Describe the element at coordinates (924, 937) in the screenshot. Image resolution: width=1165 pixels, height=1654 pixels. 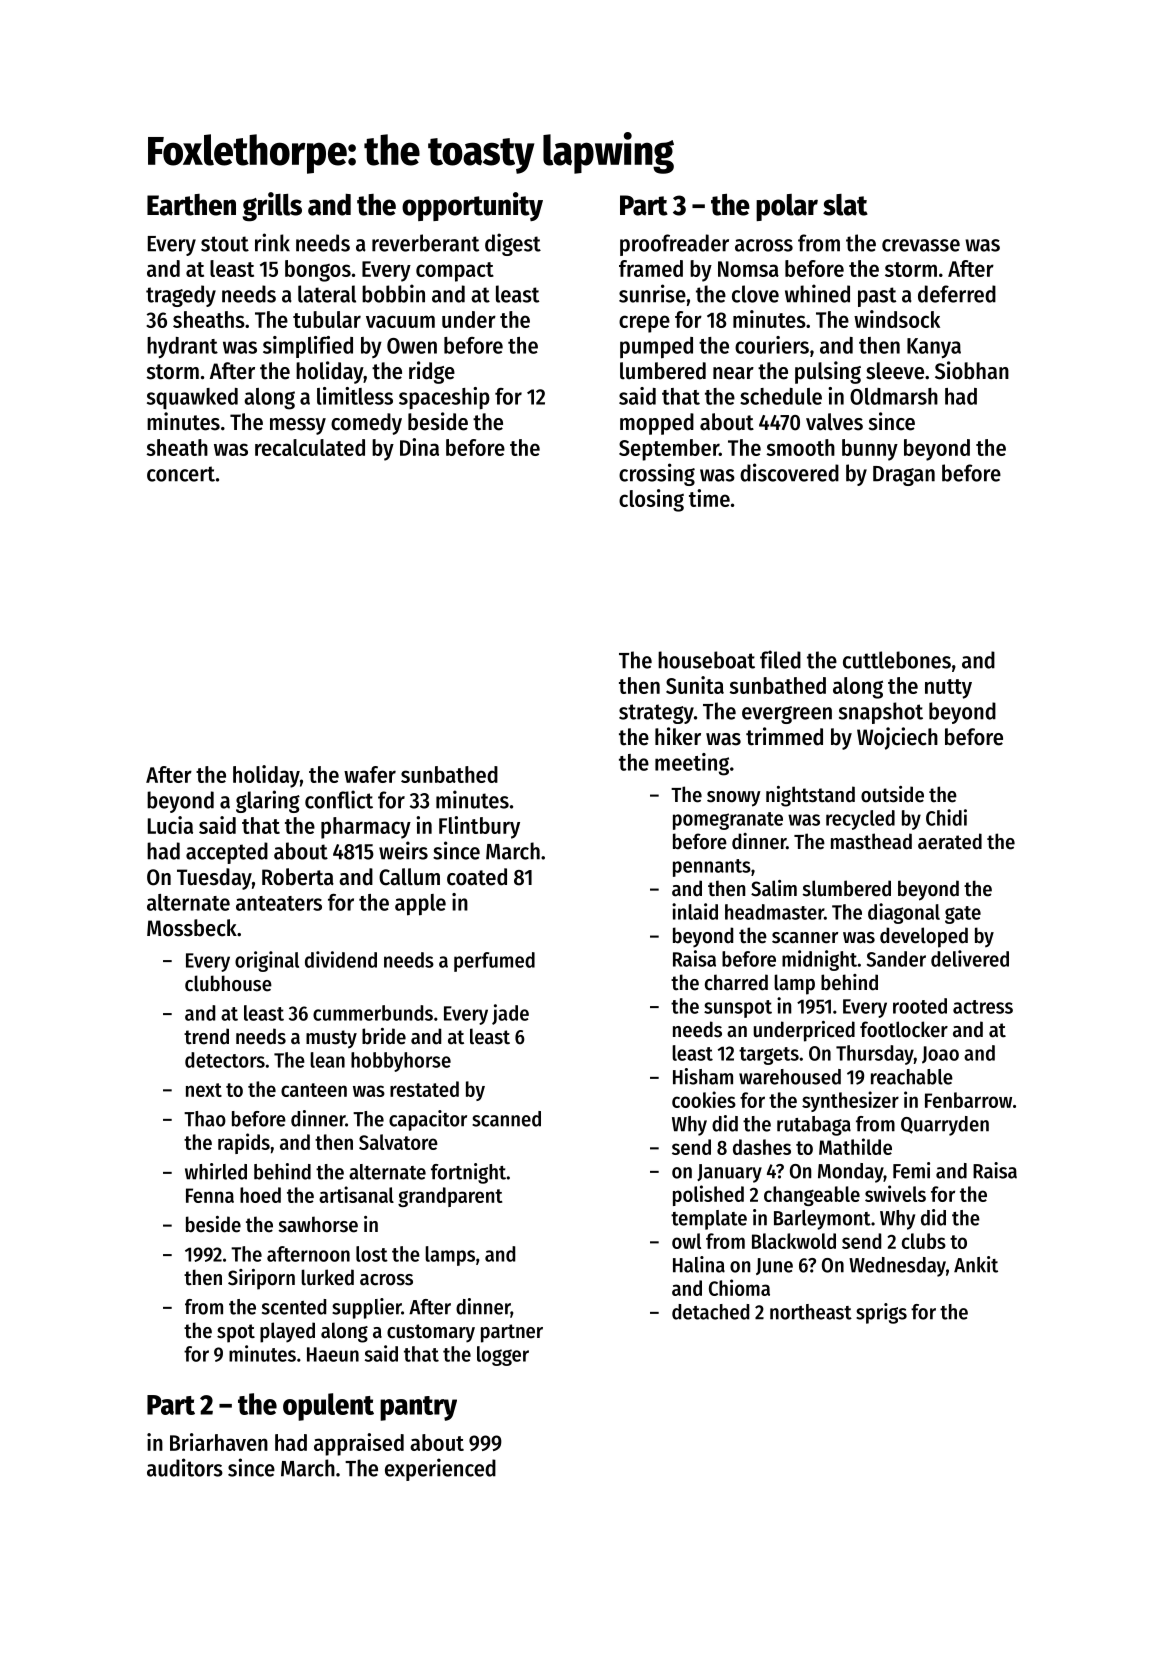
I see `developed` at that location.
